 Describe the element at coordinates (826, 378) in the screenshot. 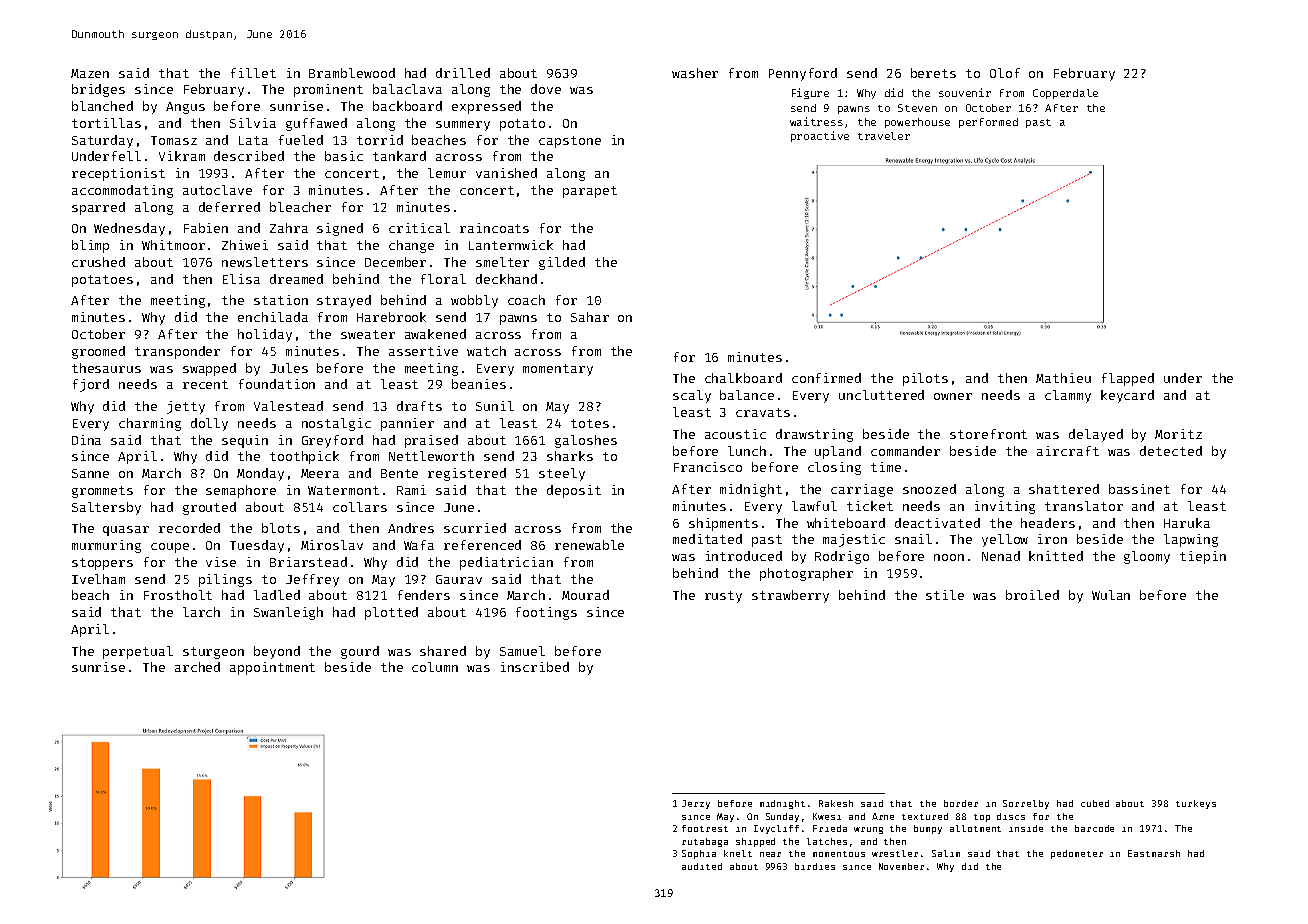

I see `confirmed` at that location.
